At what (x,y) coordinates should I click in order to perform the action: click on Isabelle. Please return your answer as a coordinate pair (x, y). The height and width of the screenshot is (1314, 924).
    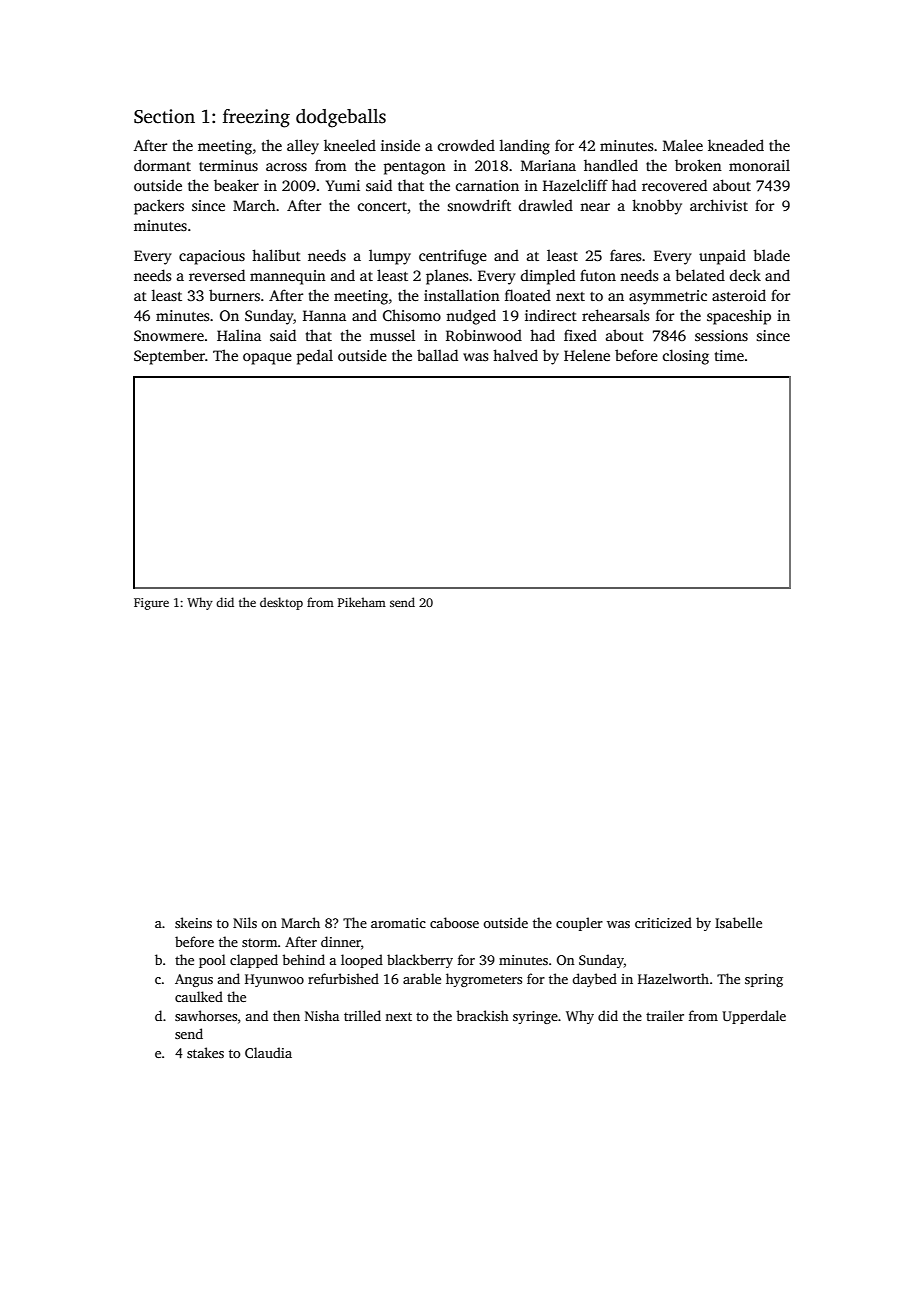
    Looking at the image, I should click on (738, 922).
